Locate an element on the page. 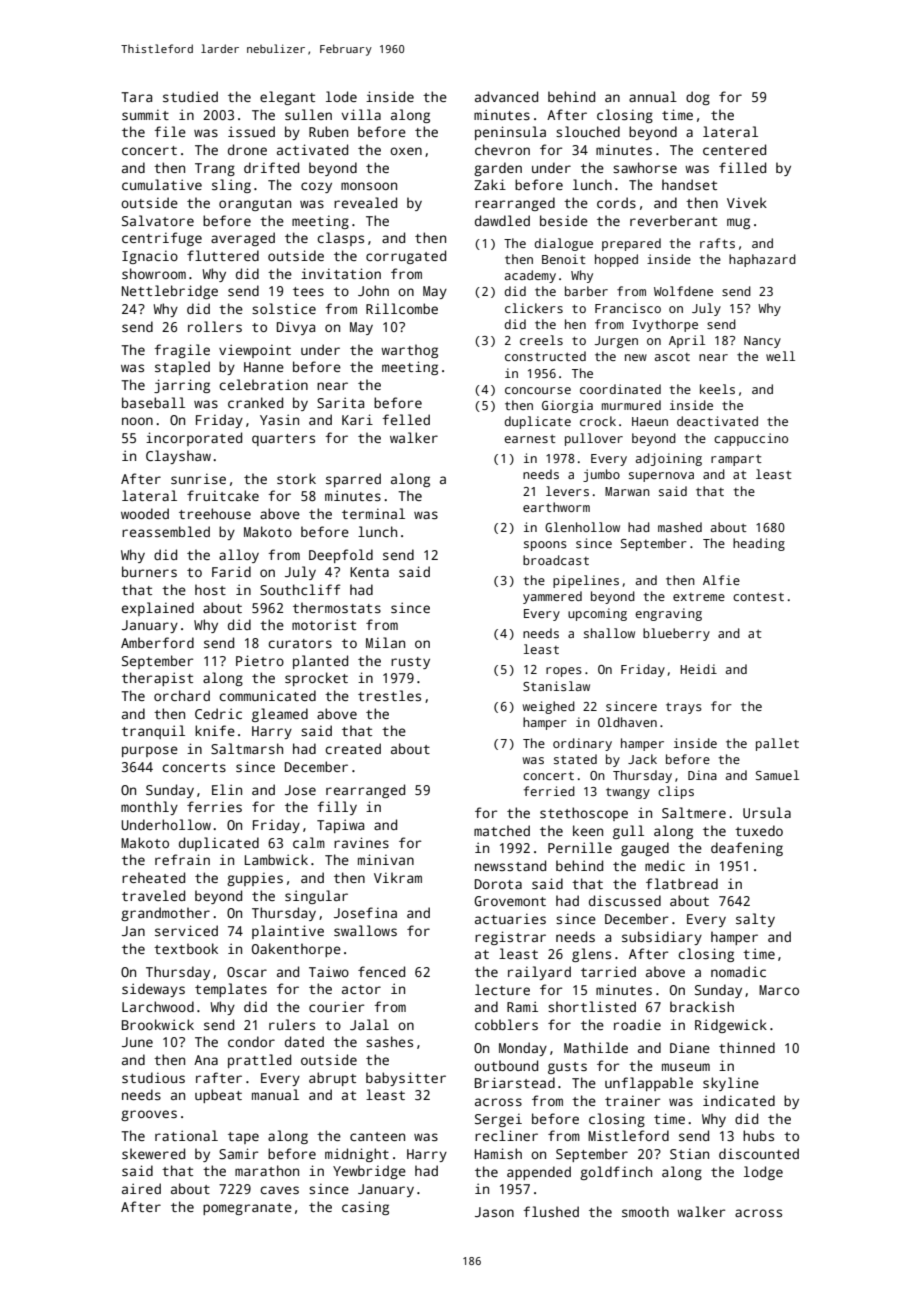  lodge is located at coordinates (763, 1173).
